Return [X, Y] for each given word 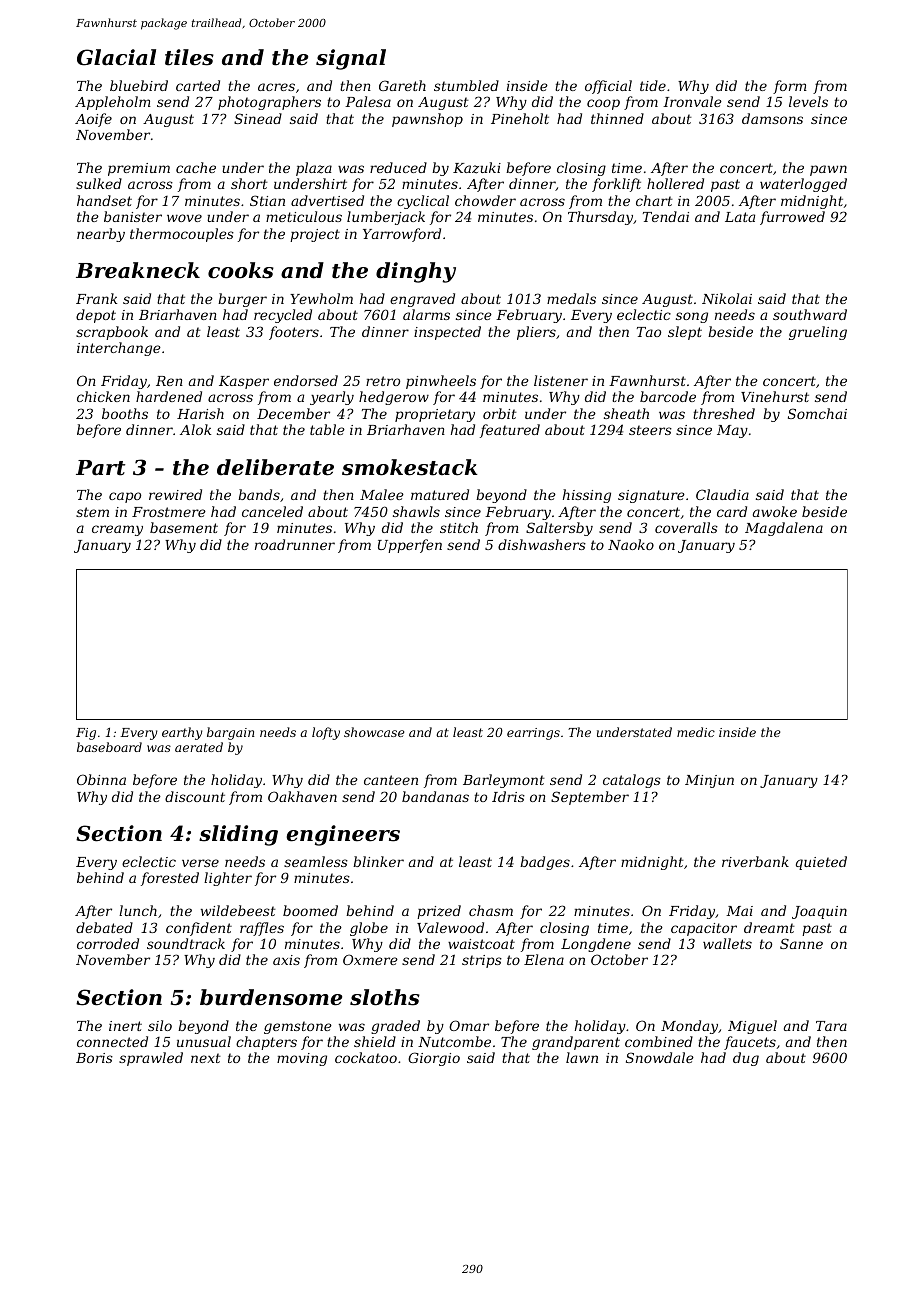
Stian [267, 200]
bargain [230, 733]
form [790, 87]
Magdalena [784, 529]
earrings [533, 734]
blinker [378, 861]
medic [696, 732]
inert [125, 1026]
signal [351, 59]
